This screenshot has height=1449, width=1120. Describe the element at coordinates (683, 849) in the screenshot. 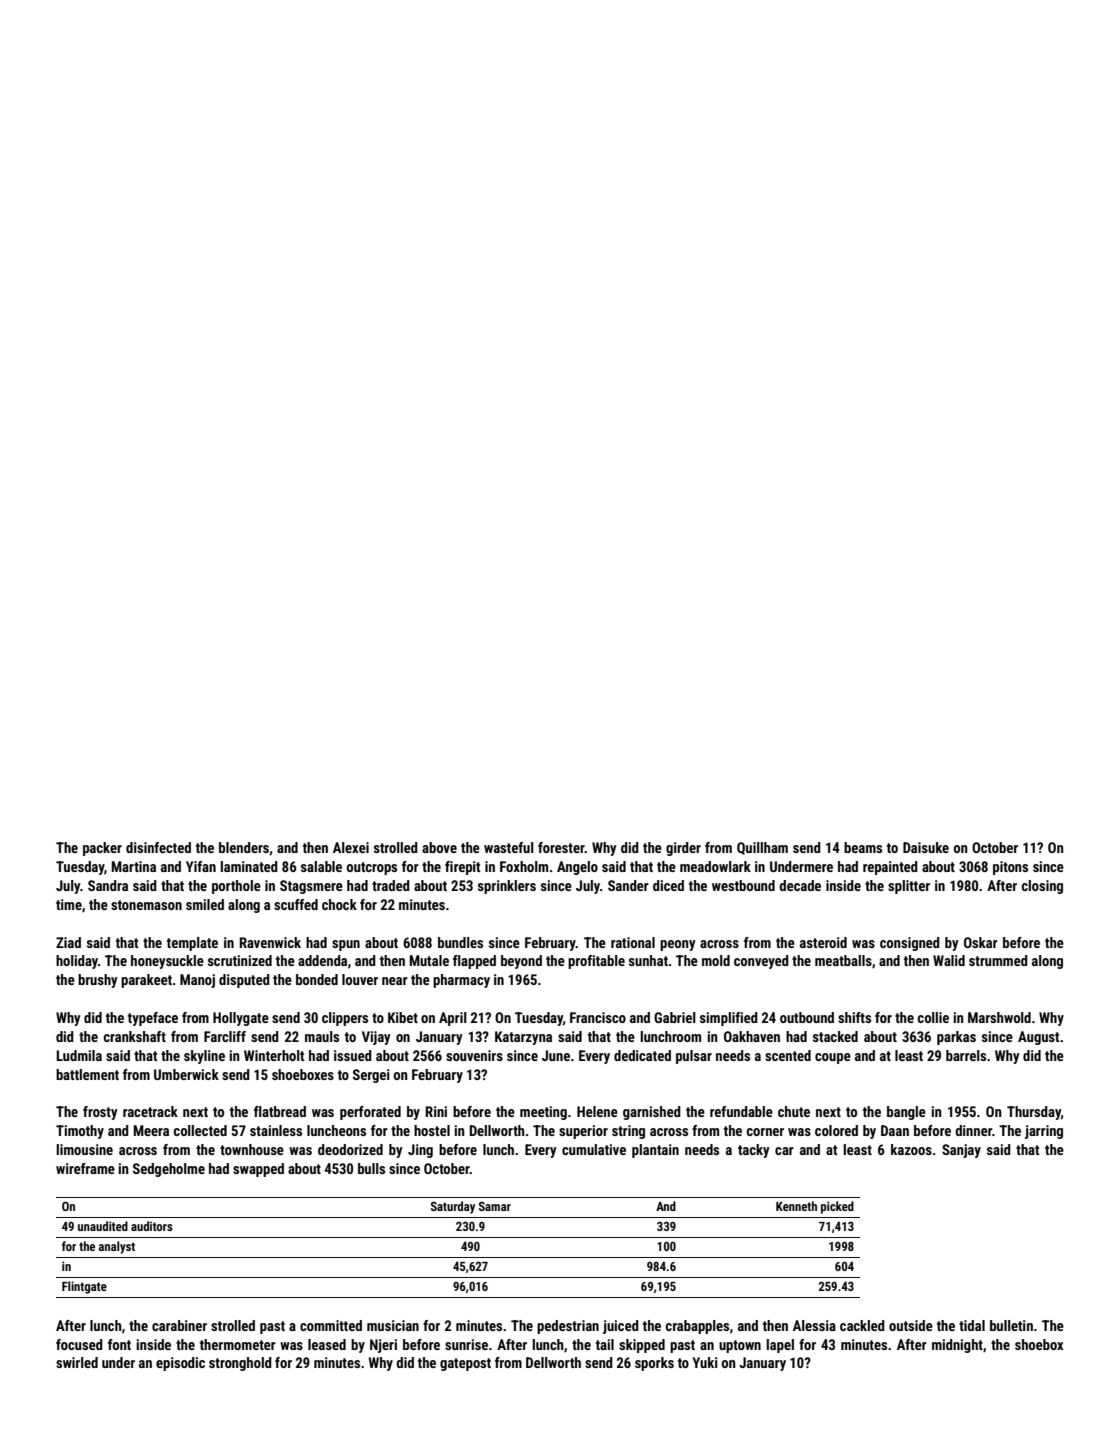

I see `girder` at that location.
